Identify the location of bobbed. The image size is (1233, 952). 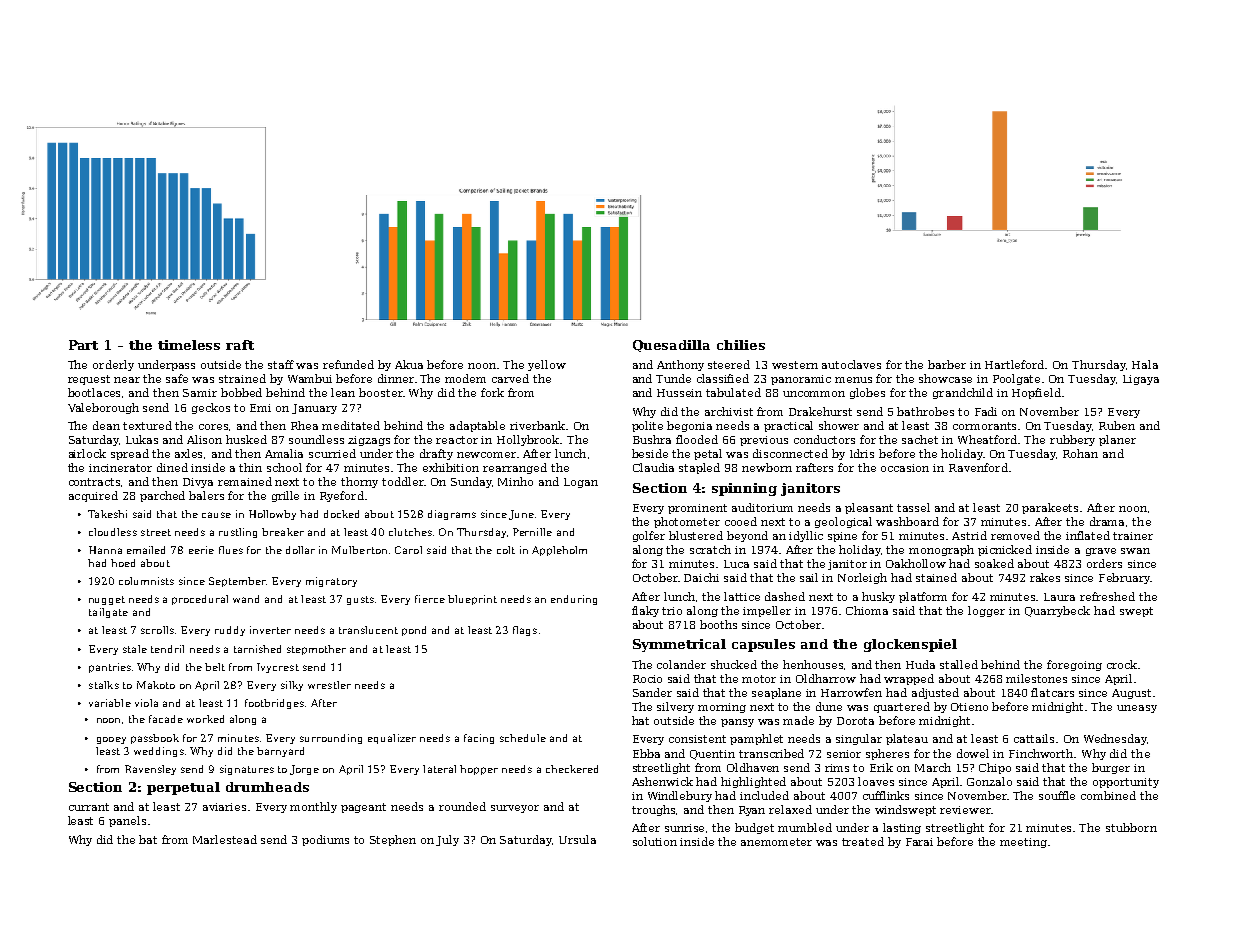
(241, 392).
